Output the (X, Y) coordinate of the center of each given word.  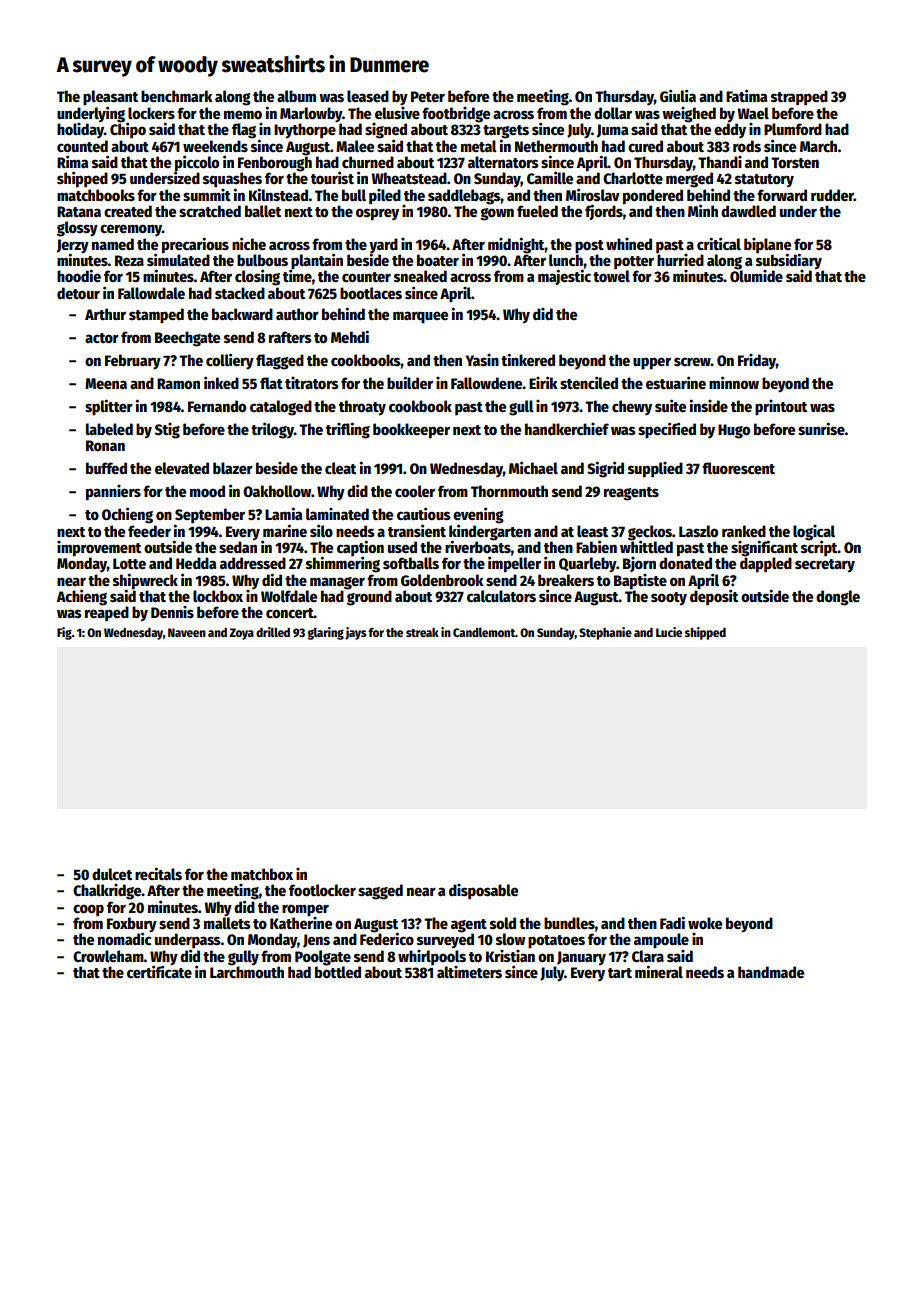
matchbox (262, 874)
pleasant (110, 98)
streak (422, 632)
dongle (838, 598)
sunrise (821, 428)
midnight (516, 245)
